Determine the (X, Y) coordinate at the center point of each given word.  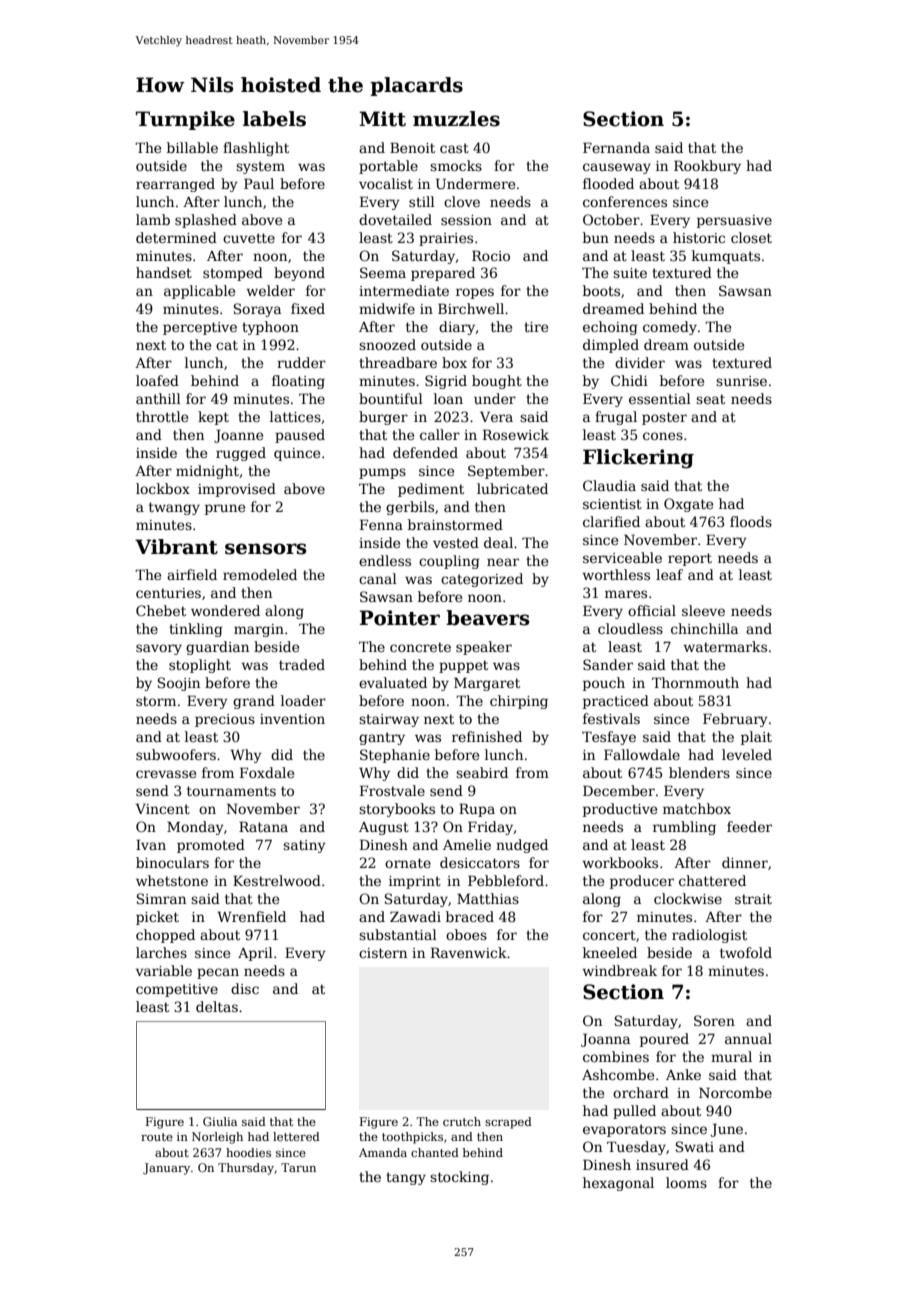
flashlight (256, 149)
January (166, 1169)
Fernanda (616, 147)
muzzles (456, 119)
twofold (746, 952)
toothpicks (412, 1138)
